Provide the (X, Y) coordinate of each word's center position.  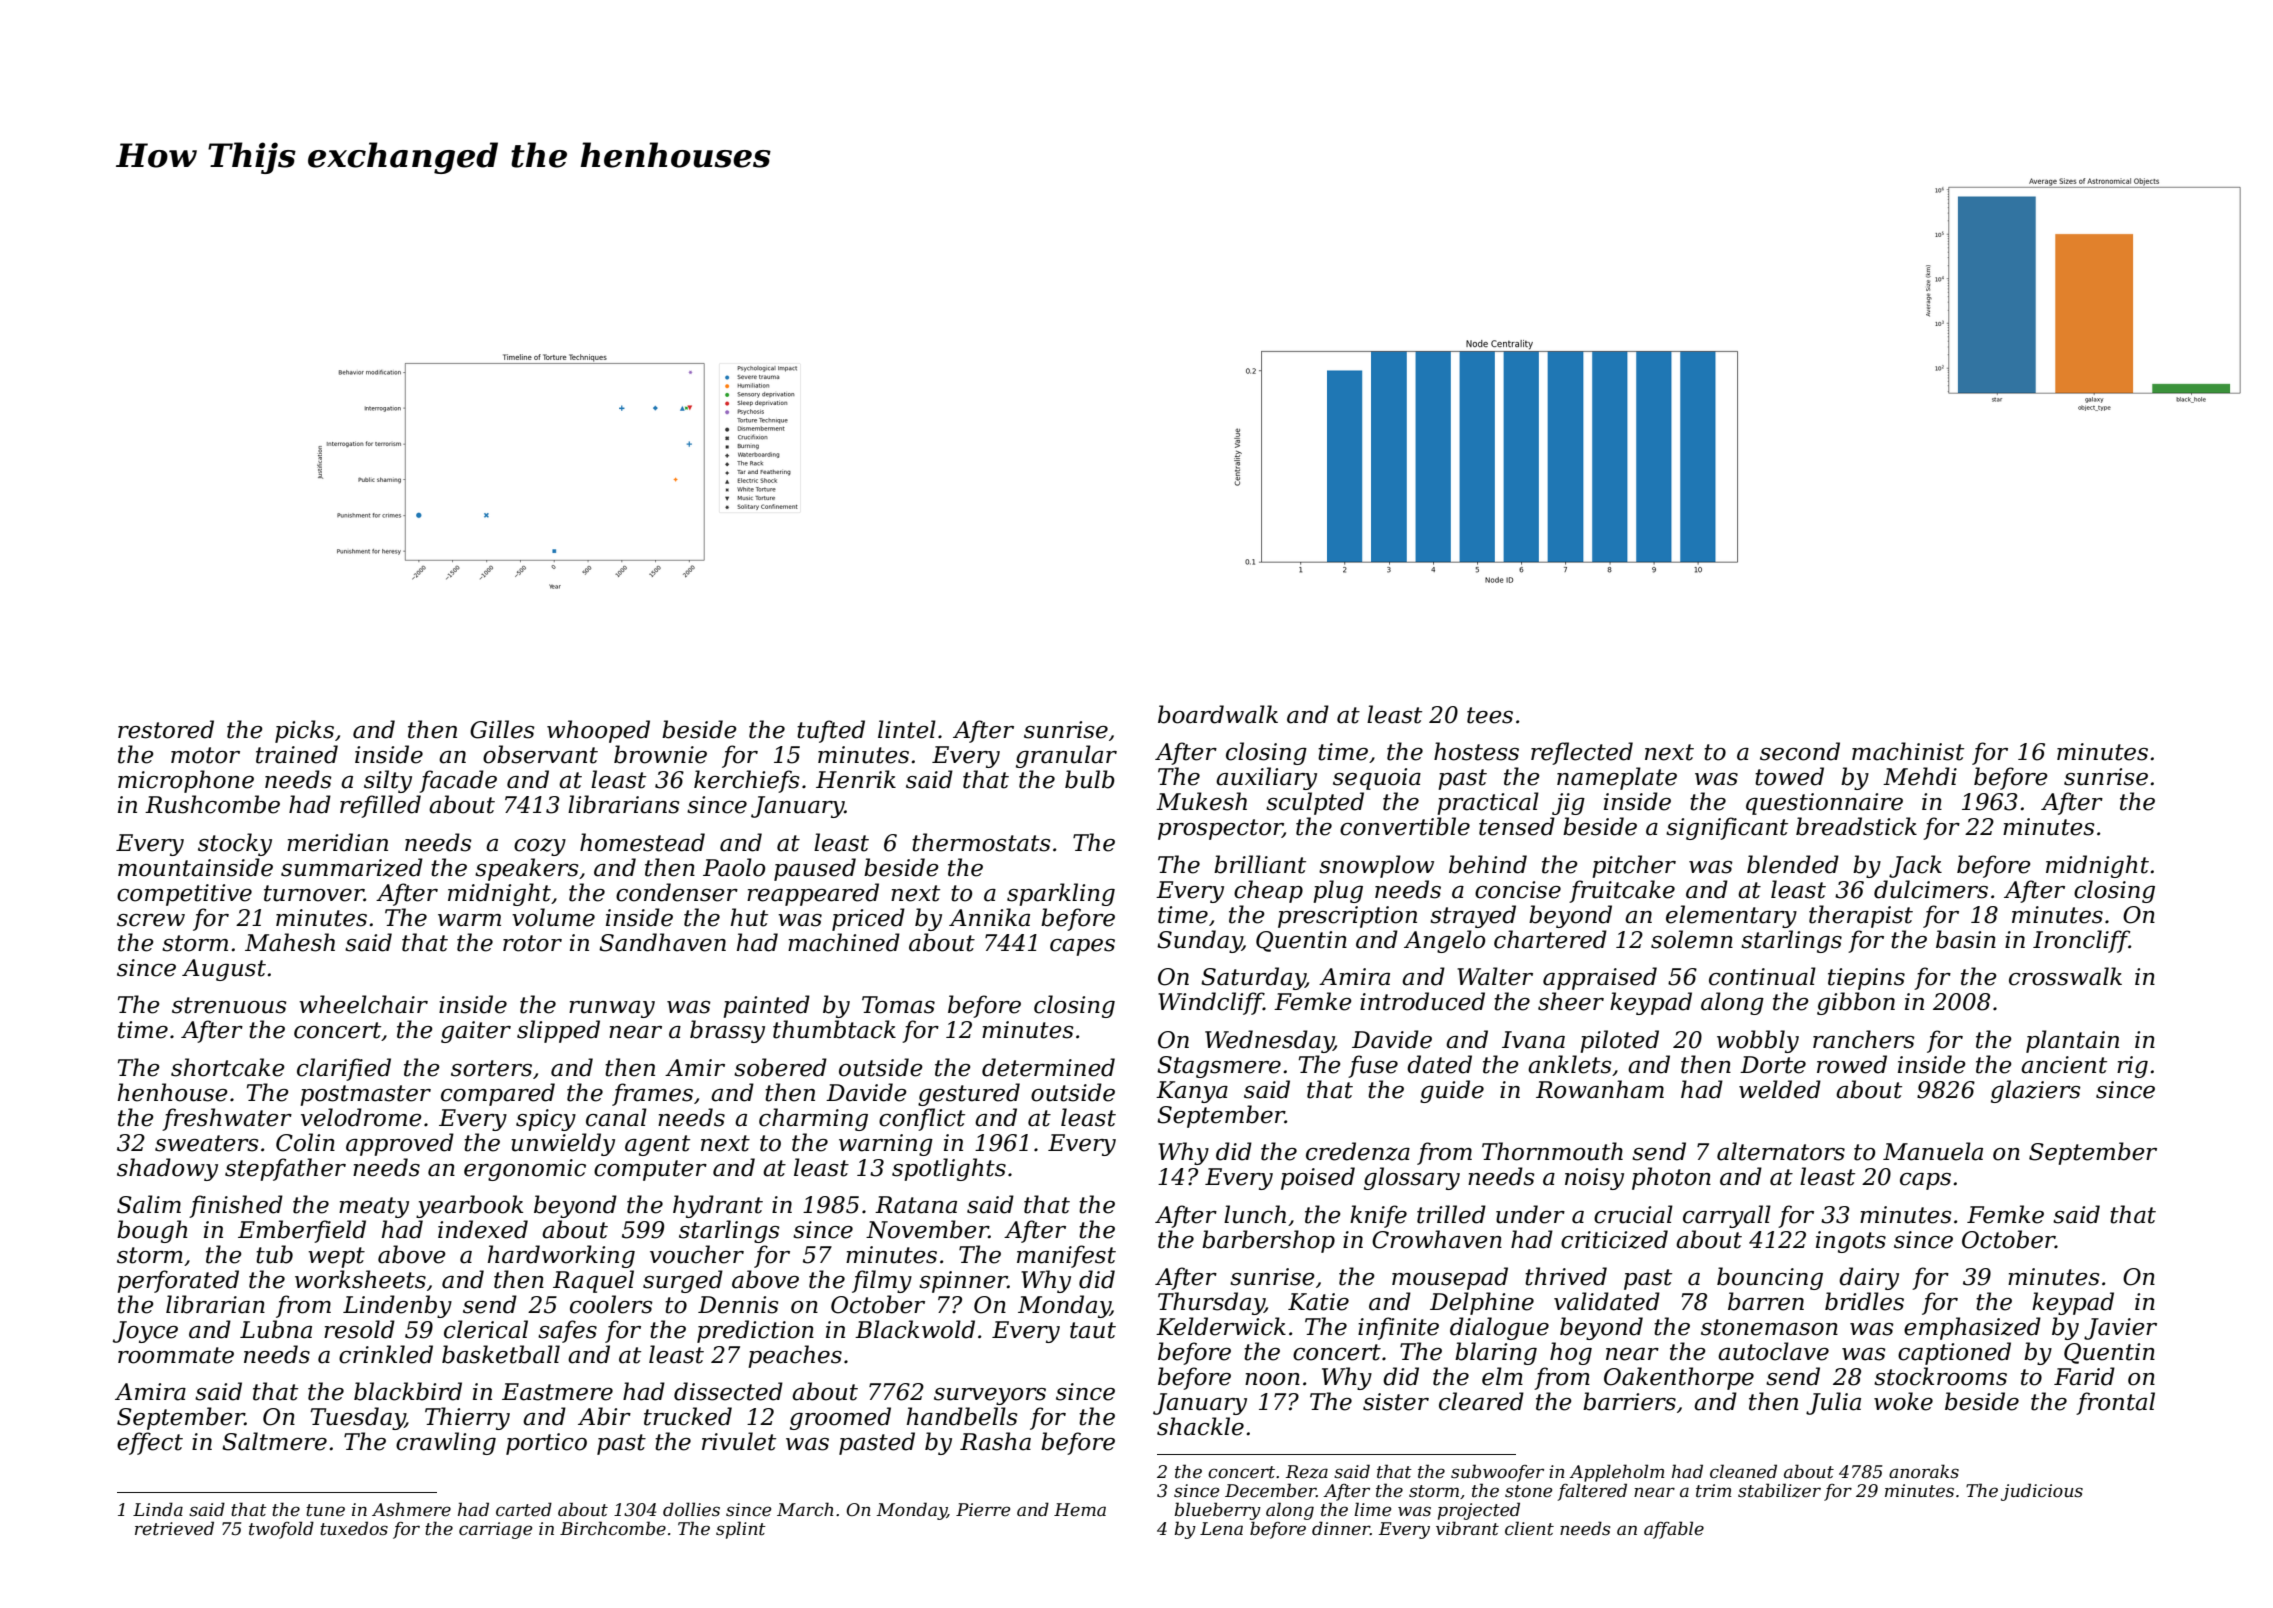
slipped (558, 1031)
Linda (158, 1509)
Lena (1221, 1529)
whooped (598, 731)
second (1800, 751)
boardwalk (1218, 714)
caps (1925, 1181)
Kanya (1192, 1092)
